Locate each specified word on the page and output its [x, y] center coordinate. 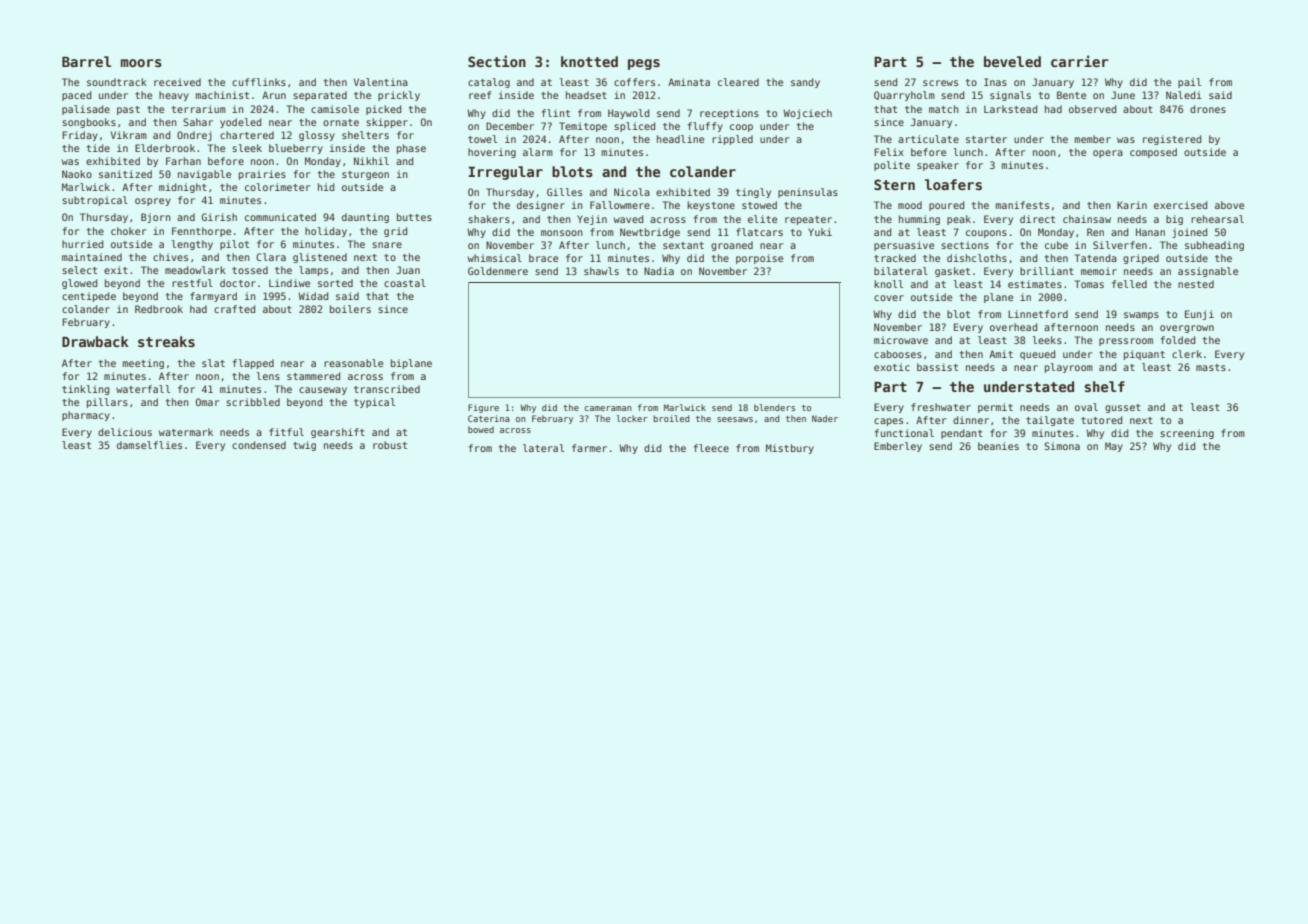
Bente [1071, 95]
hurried [82, 244]
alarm [538, 152]
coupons [986, 234]
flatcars [759, 232]
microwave [901, 340]
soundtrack [117, 82]
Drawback [95, 341]
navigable [204, 175]
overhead [1013, 327]
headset [586, 95]
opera [1108, 154]
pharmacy [86, 416]
